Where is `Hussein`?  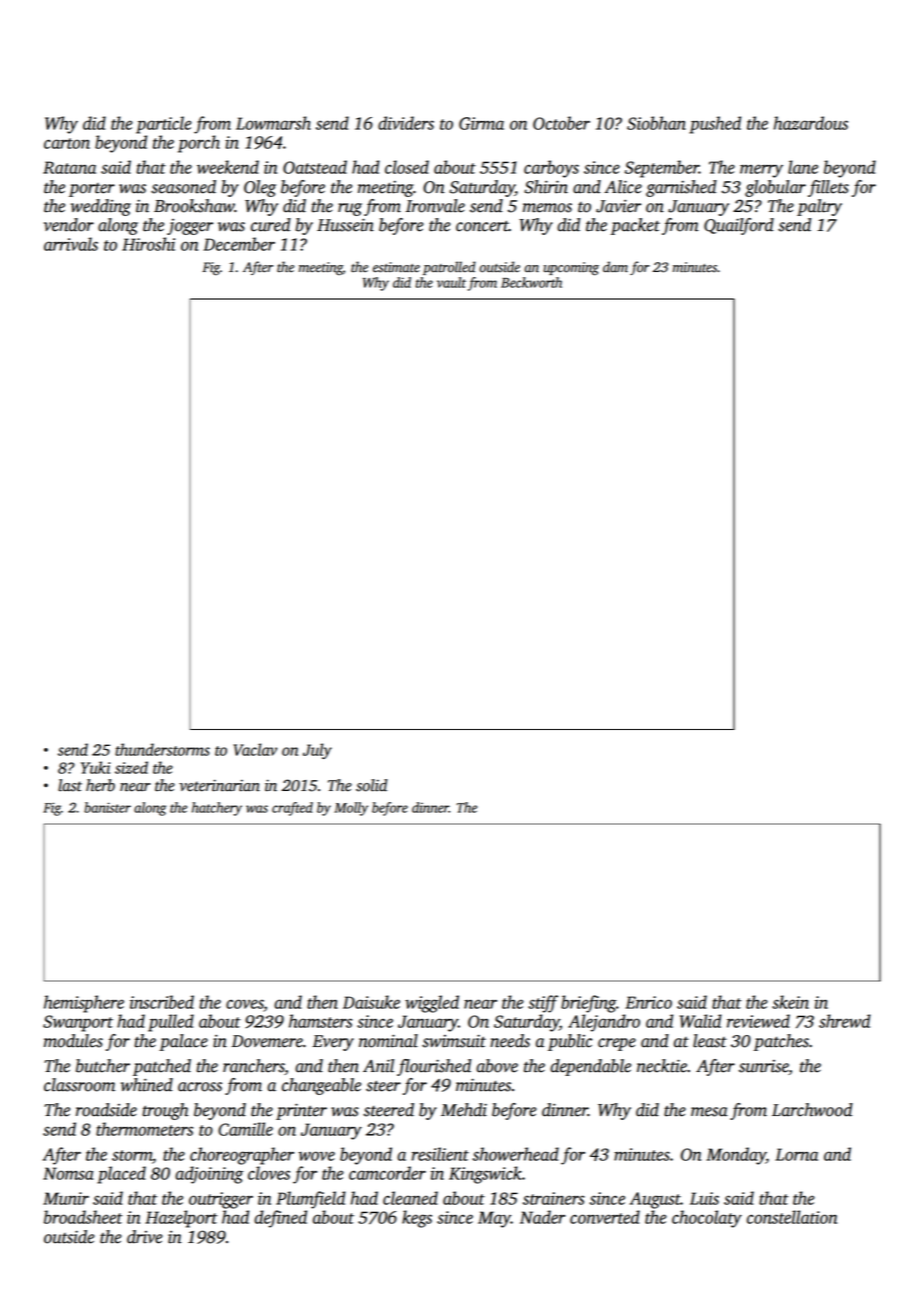
Hussein is located at coordinates (345, 225).
